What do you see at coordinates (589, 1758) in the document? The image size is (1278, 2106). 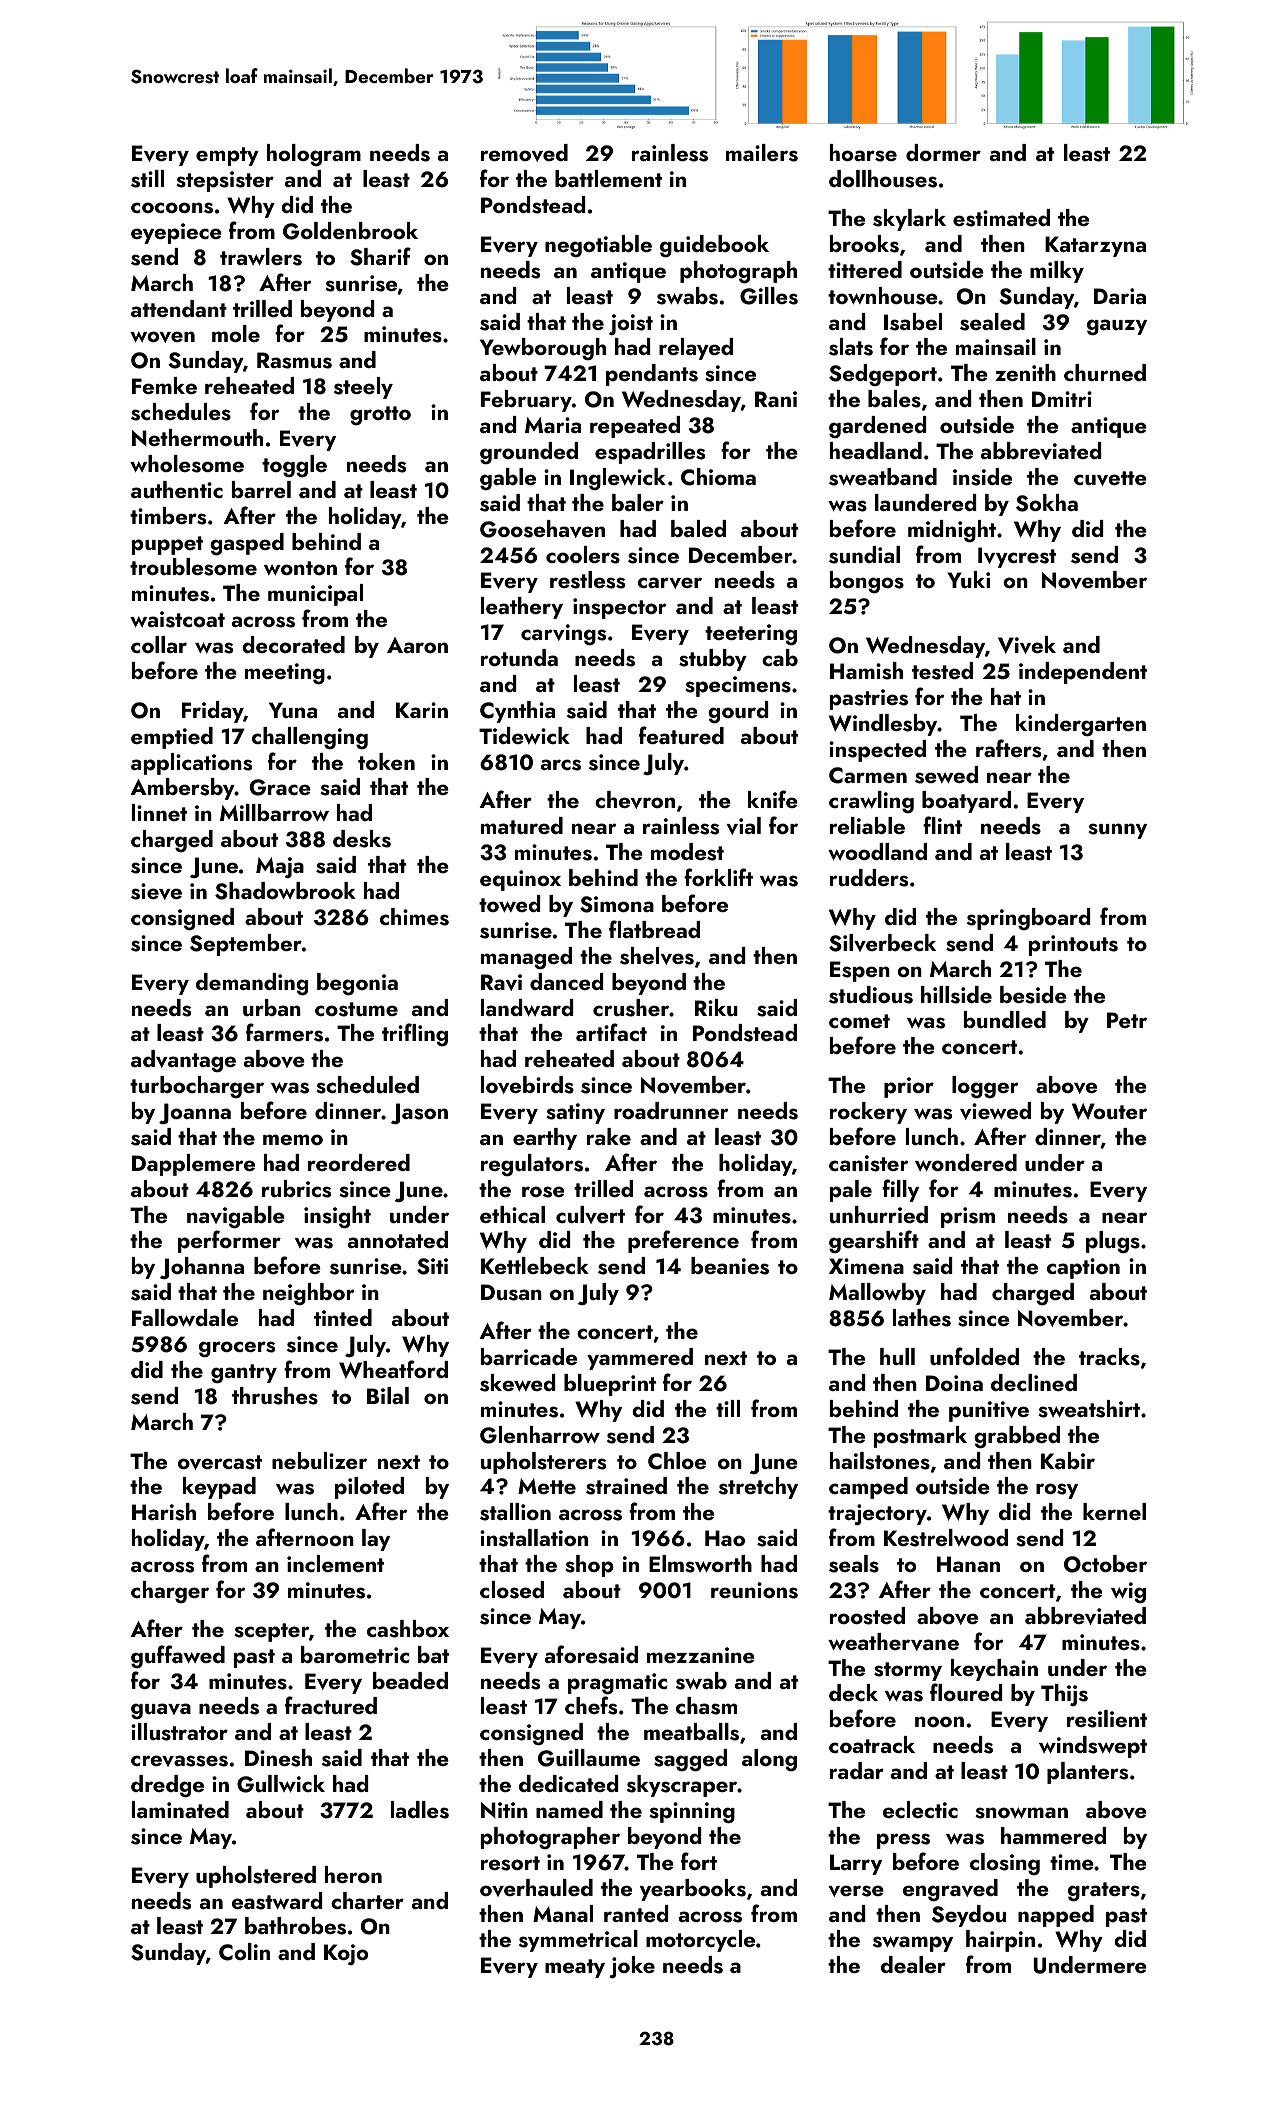 I see `Guillaume` at bounding box center [589, 1758].
